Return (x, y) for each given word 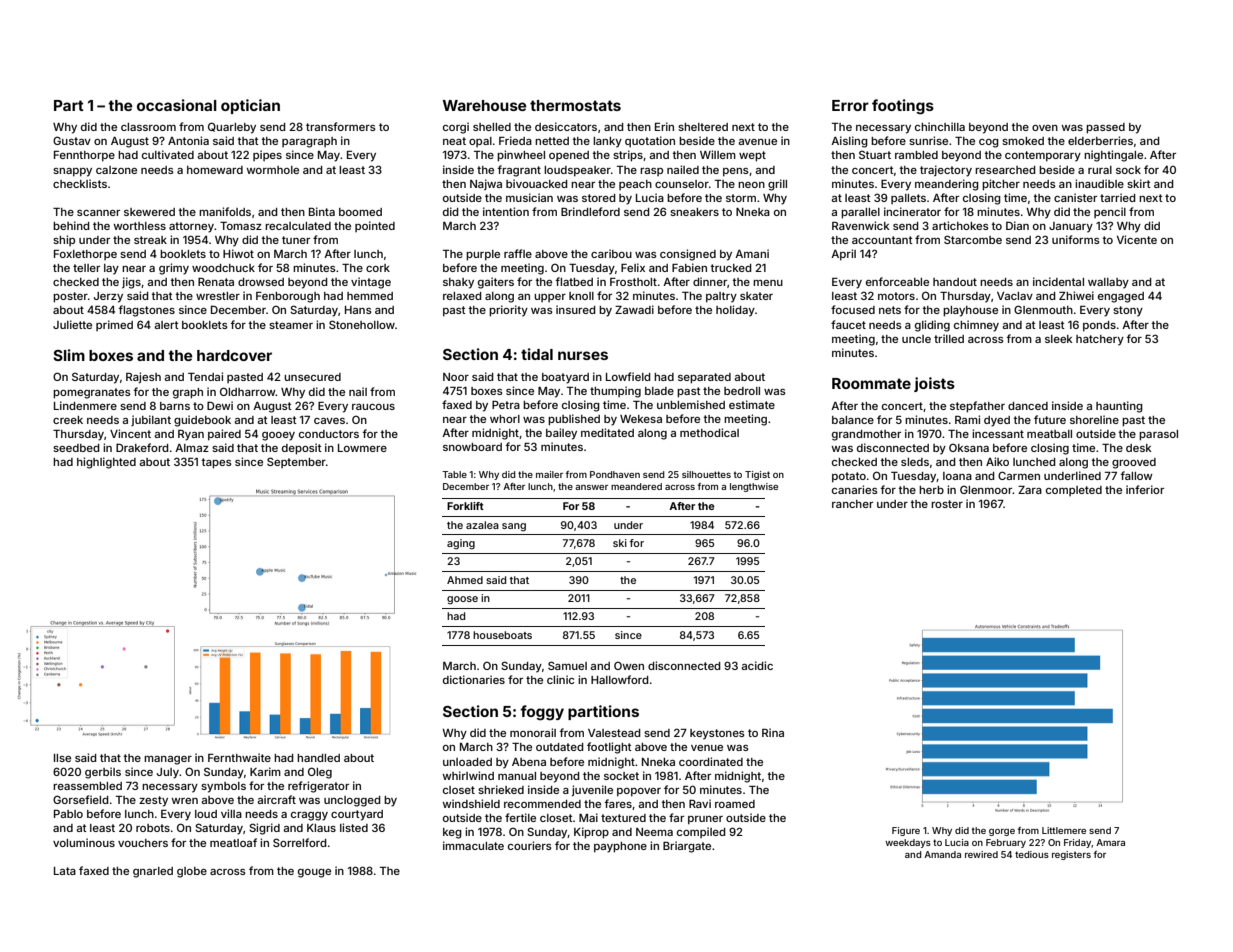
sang (514, 527)
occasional (177, 105)
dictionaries (474, 679)
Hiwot (238, 253)
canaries (855, 489)
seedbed (76, 448)
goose (462, 600)
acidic (757, 665)
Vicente (1137, 239)
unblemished (691, 404)
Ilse (62, 758)
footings (903, 107)
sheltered (703, 127)
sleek (1059, 339)
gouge (314, 873)
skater (756, 296)
